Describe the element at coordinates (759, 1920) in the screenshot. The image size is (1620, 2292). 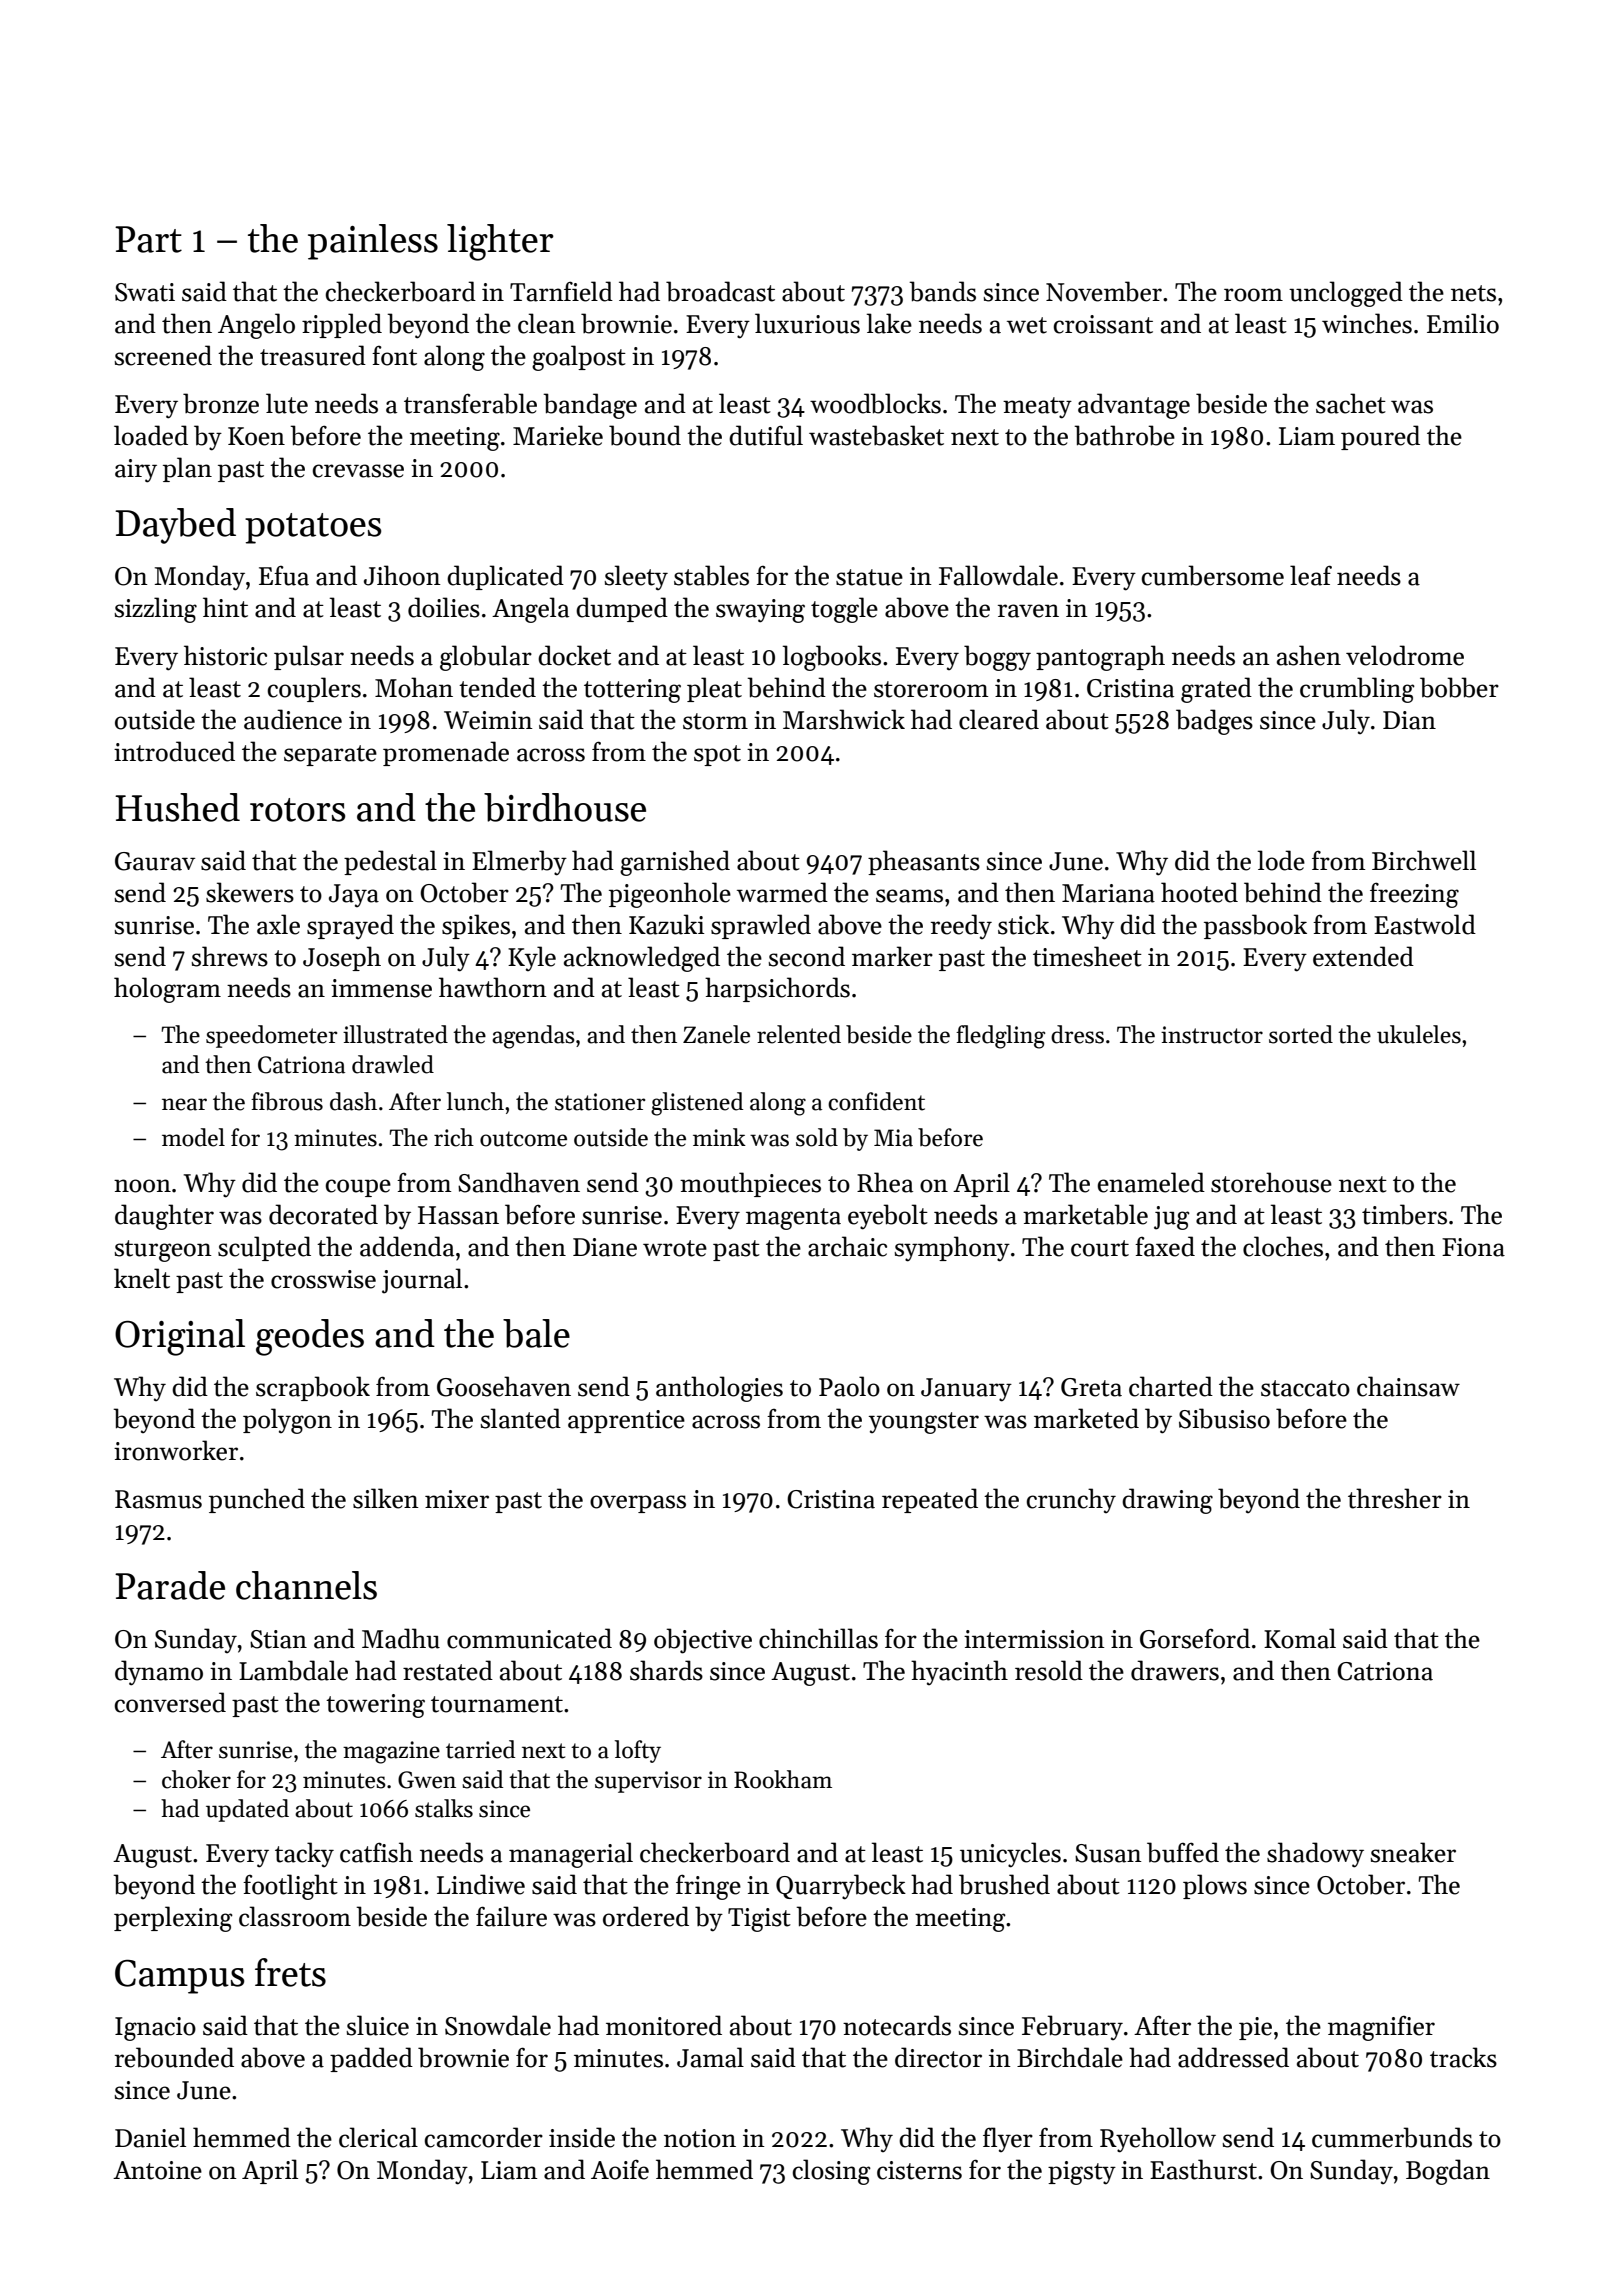
I see `Tigist` at that location.
